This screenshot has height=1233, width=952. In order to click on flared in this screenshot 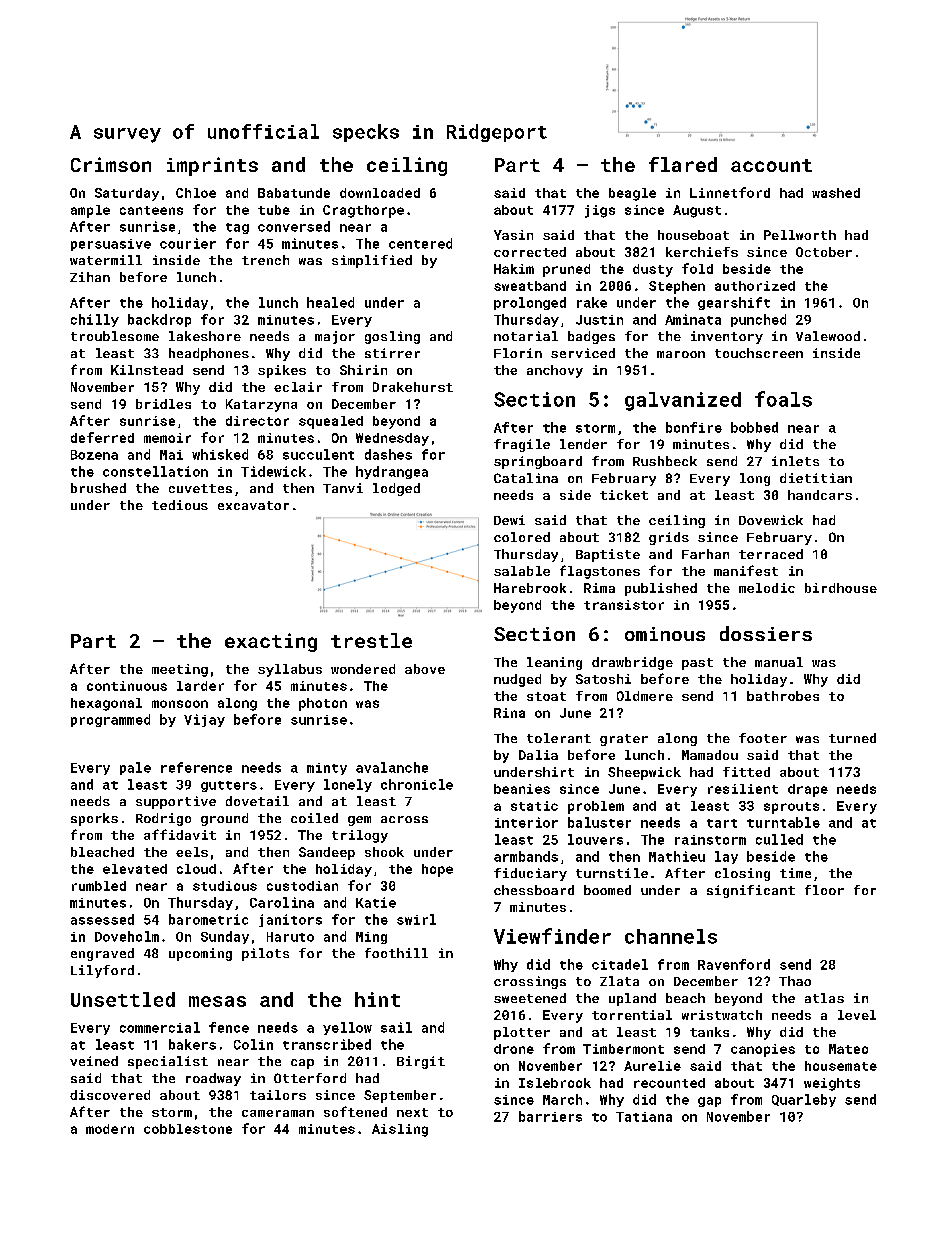, I will do `click(683, 164)`.
